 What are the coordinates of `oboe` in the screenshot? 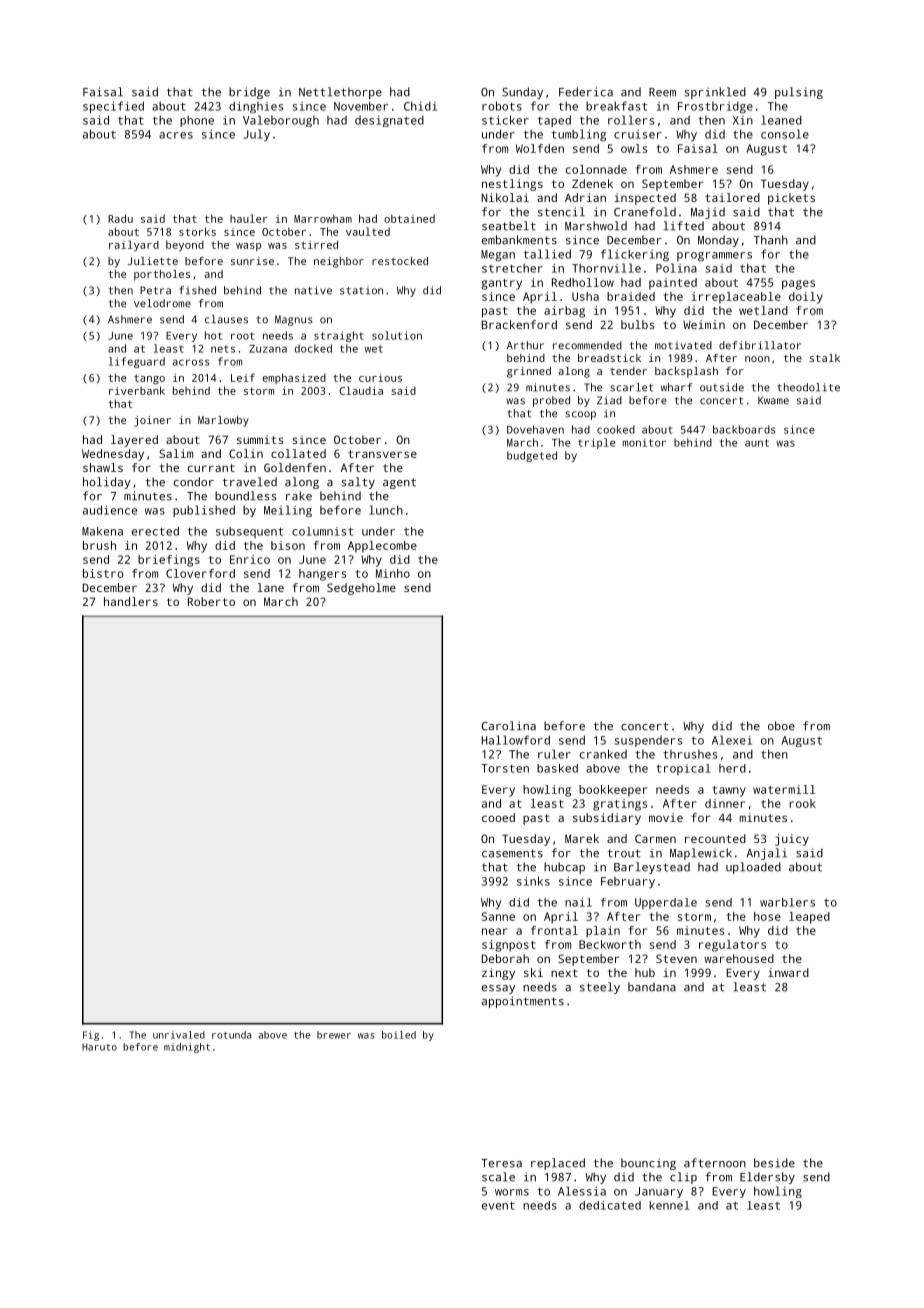 It's located at (781, 726).
